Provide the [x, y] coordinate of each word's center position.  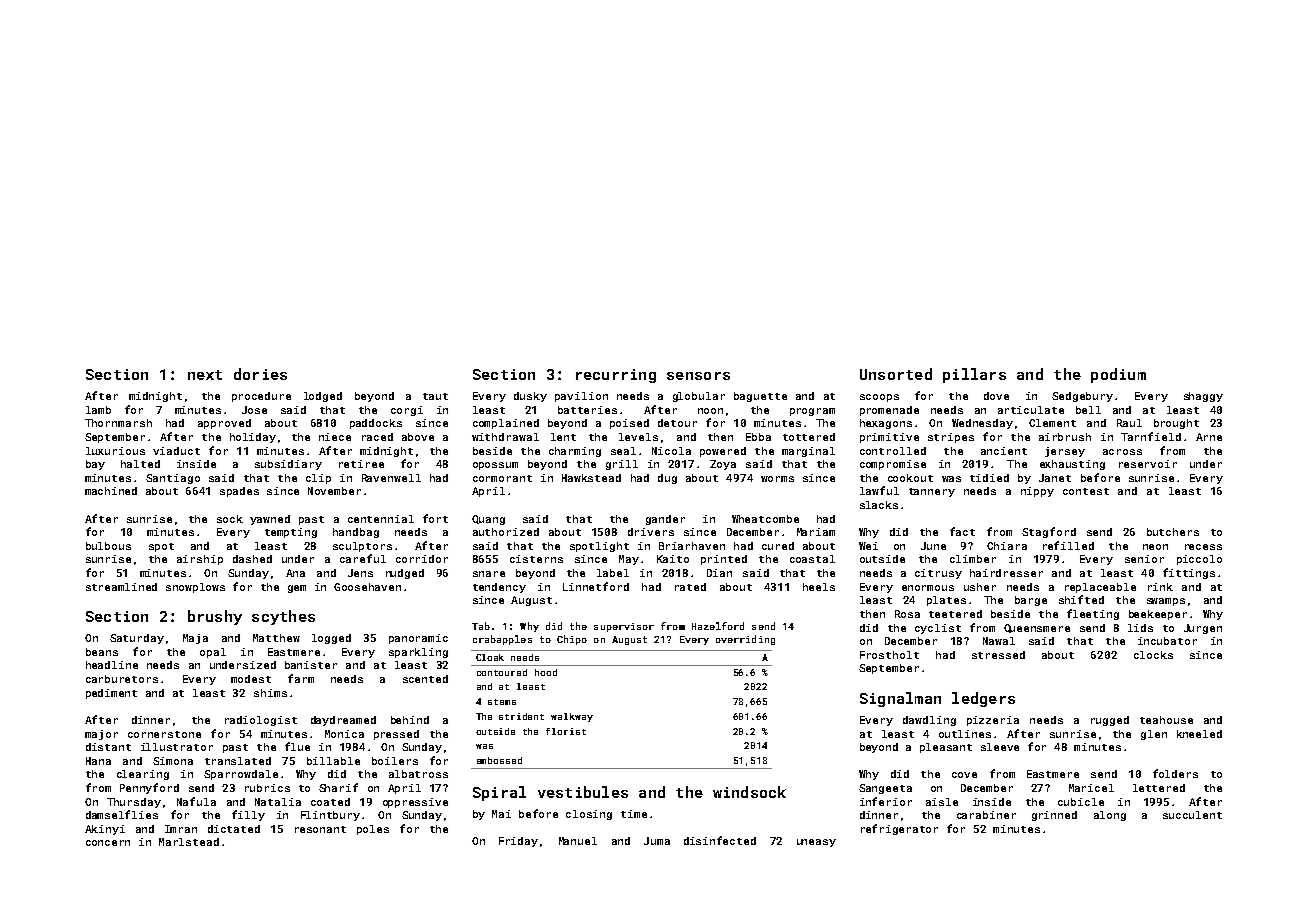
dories [260, 374]
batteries [587, 410]
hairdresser [1006, 573]
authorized [506, 532]
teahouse [1166, 720]
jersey [1065, 452]
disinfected [720, 840]
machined [111, 491]
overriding [745, 640]
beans [102, 652]
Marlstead [189, 842]
